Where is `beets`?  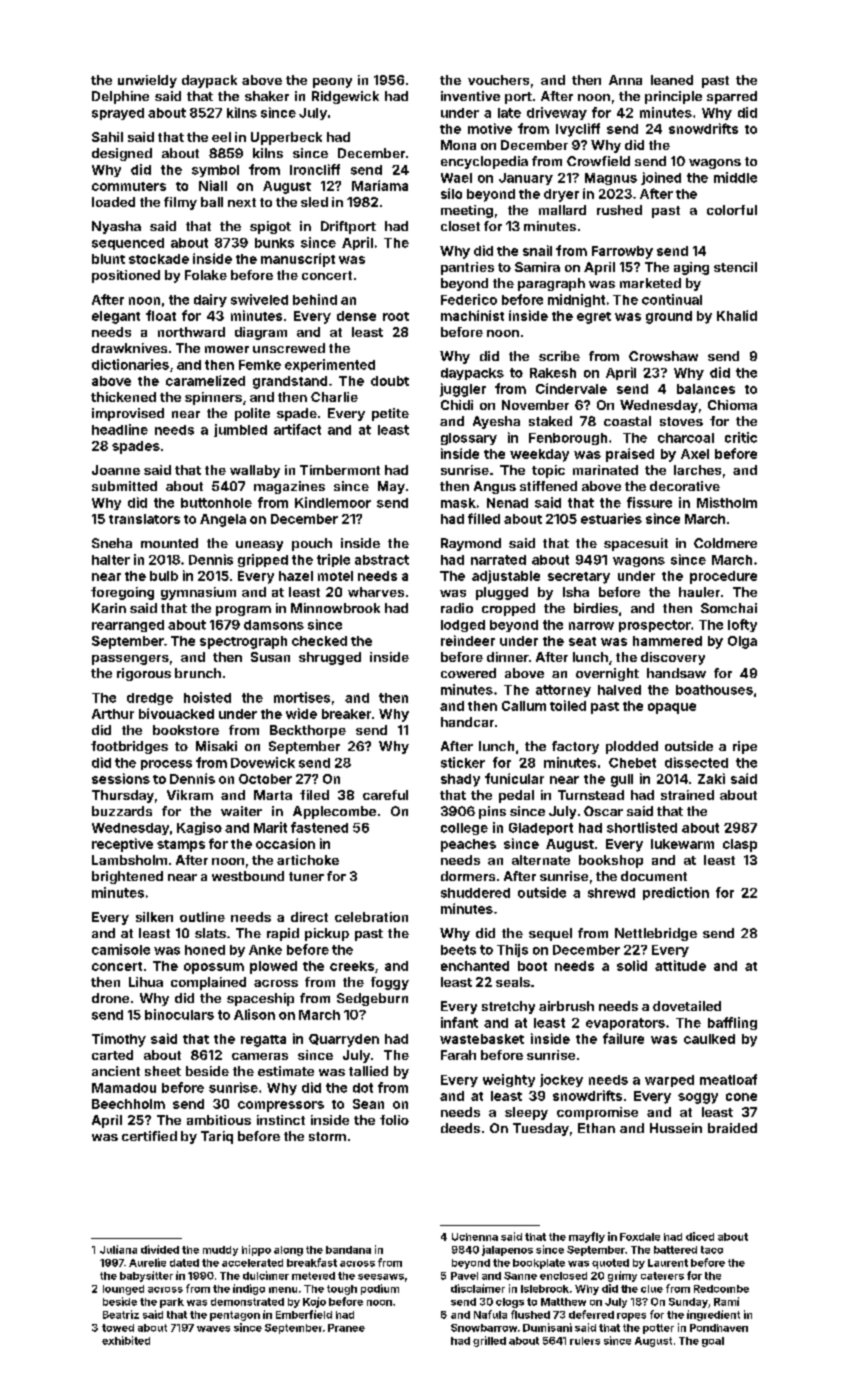 beets is located at coordinates (458, 950).
